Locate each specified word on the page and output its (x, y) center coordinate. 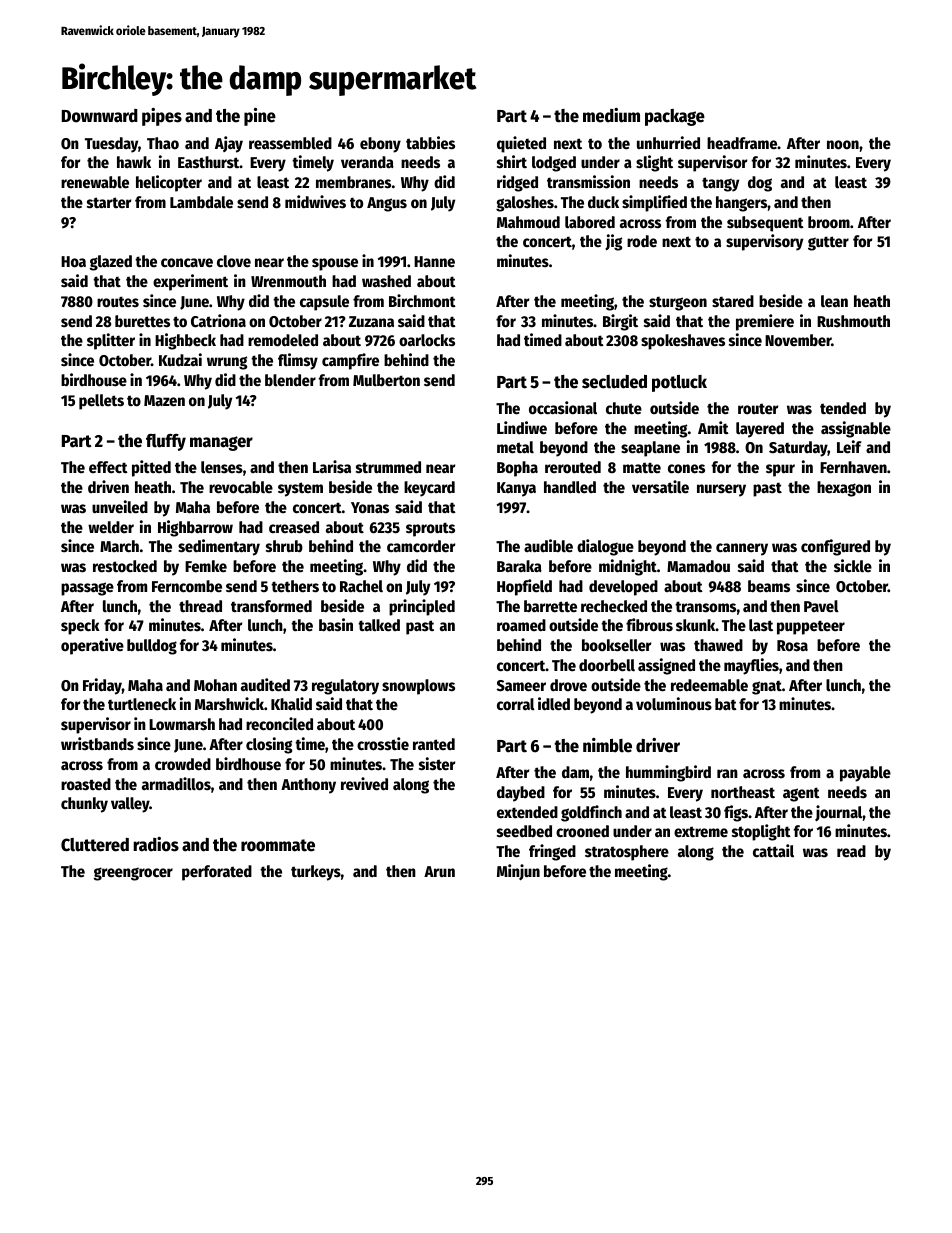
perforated (217, 873)
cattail (773, 851)
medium (611, 115)
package (675, 117)
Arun (439, 871)
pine (260, 117)
